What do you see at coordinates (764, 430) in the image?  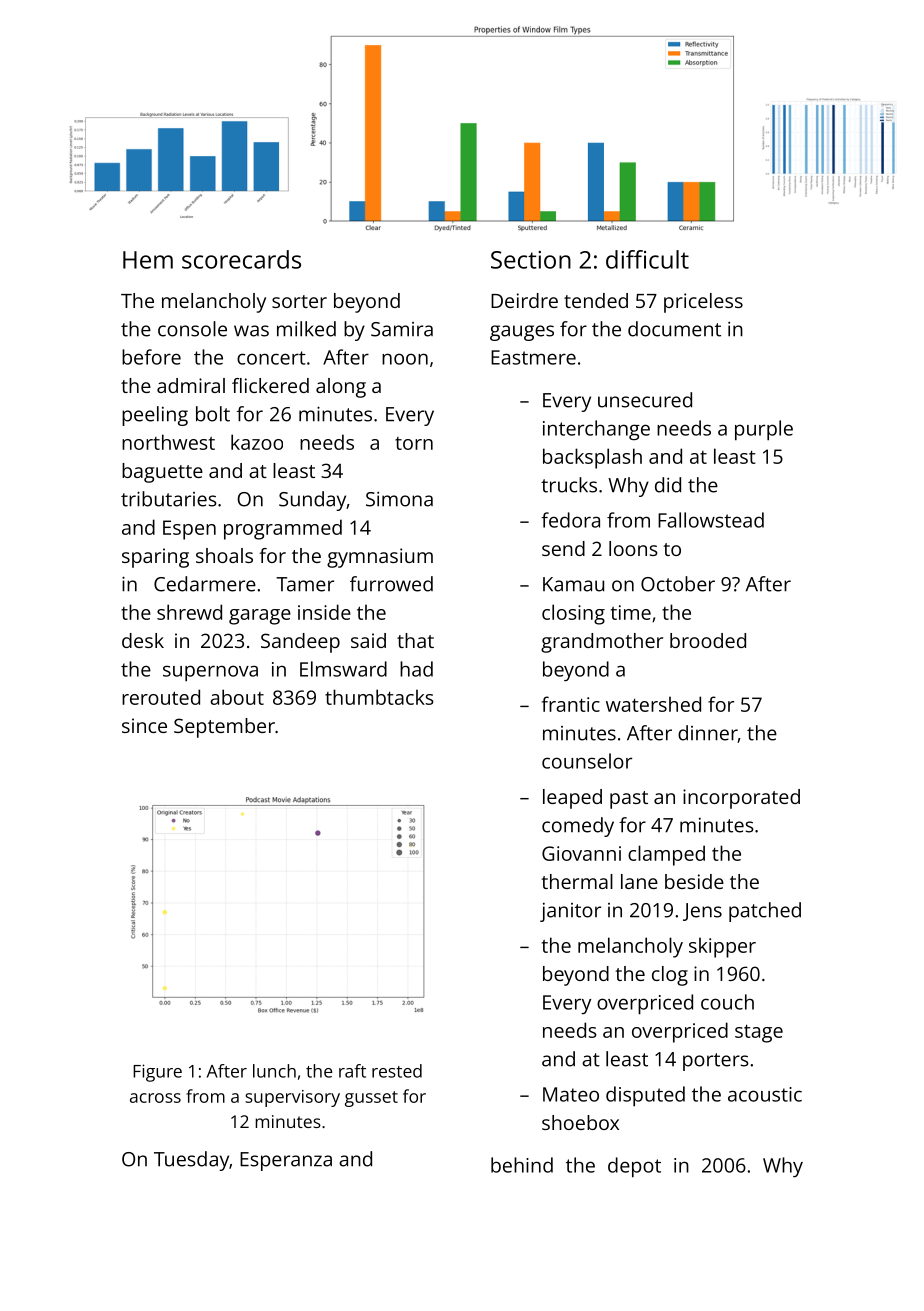 I see `purple` at bounding box center [764, 430].
